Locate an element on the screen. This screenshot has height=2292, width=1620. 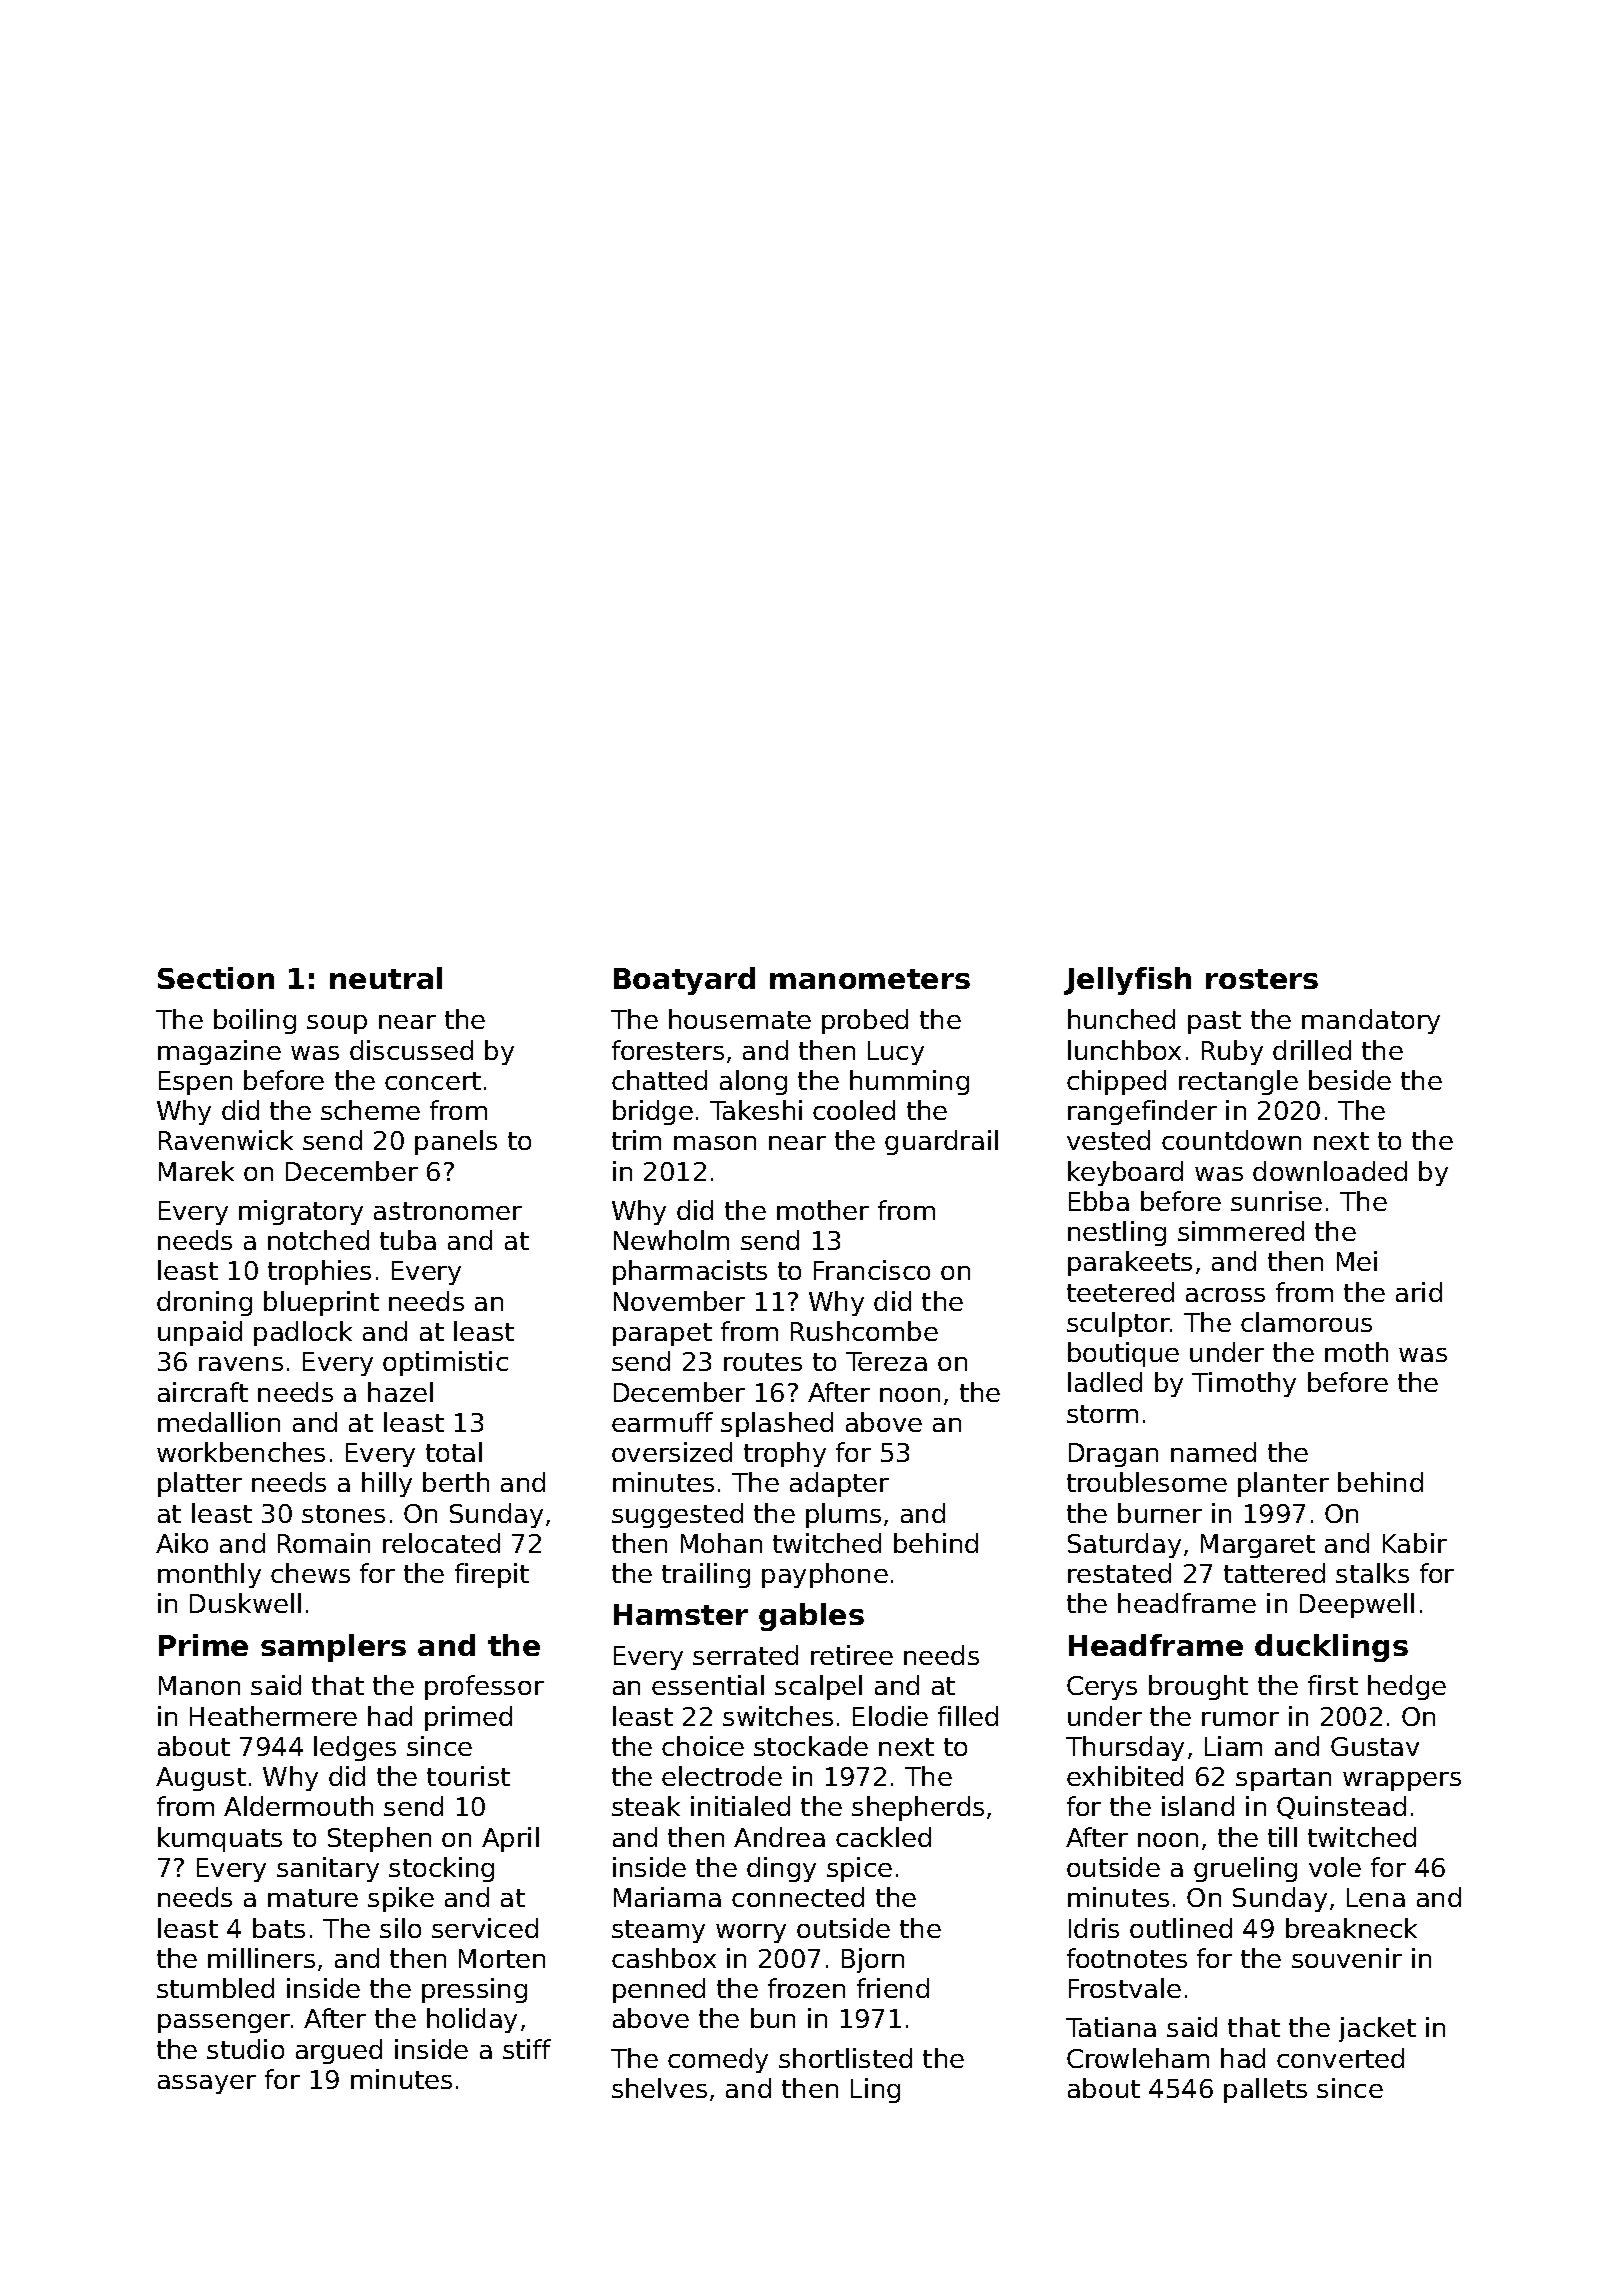
Lena is located at coordinates (1376, 1897).
